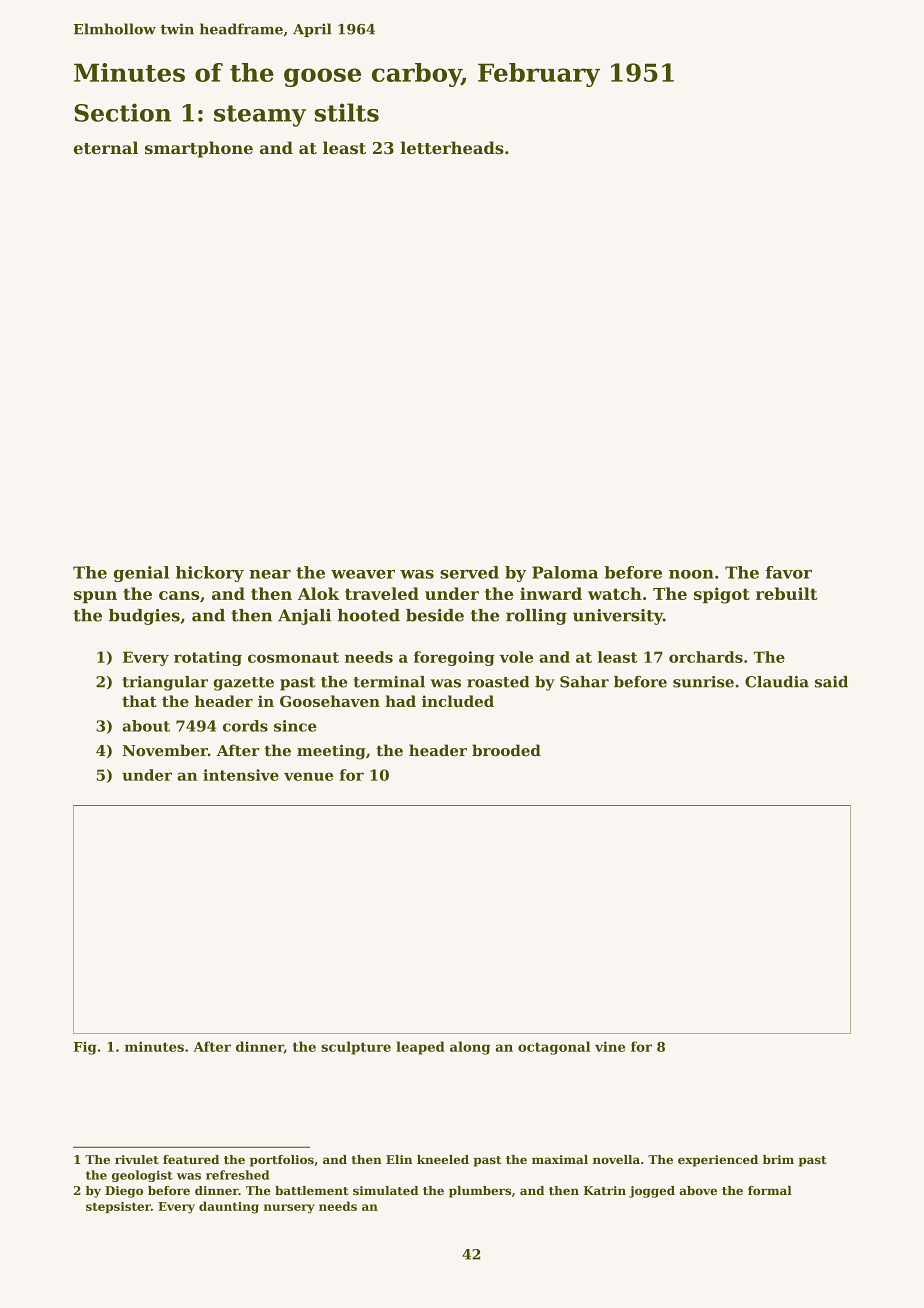  What do you see at coordinates (789, 572) in the document?
I see `favor` at bounding box center [789, 572].
